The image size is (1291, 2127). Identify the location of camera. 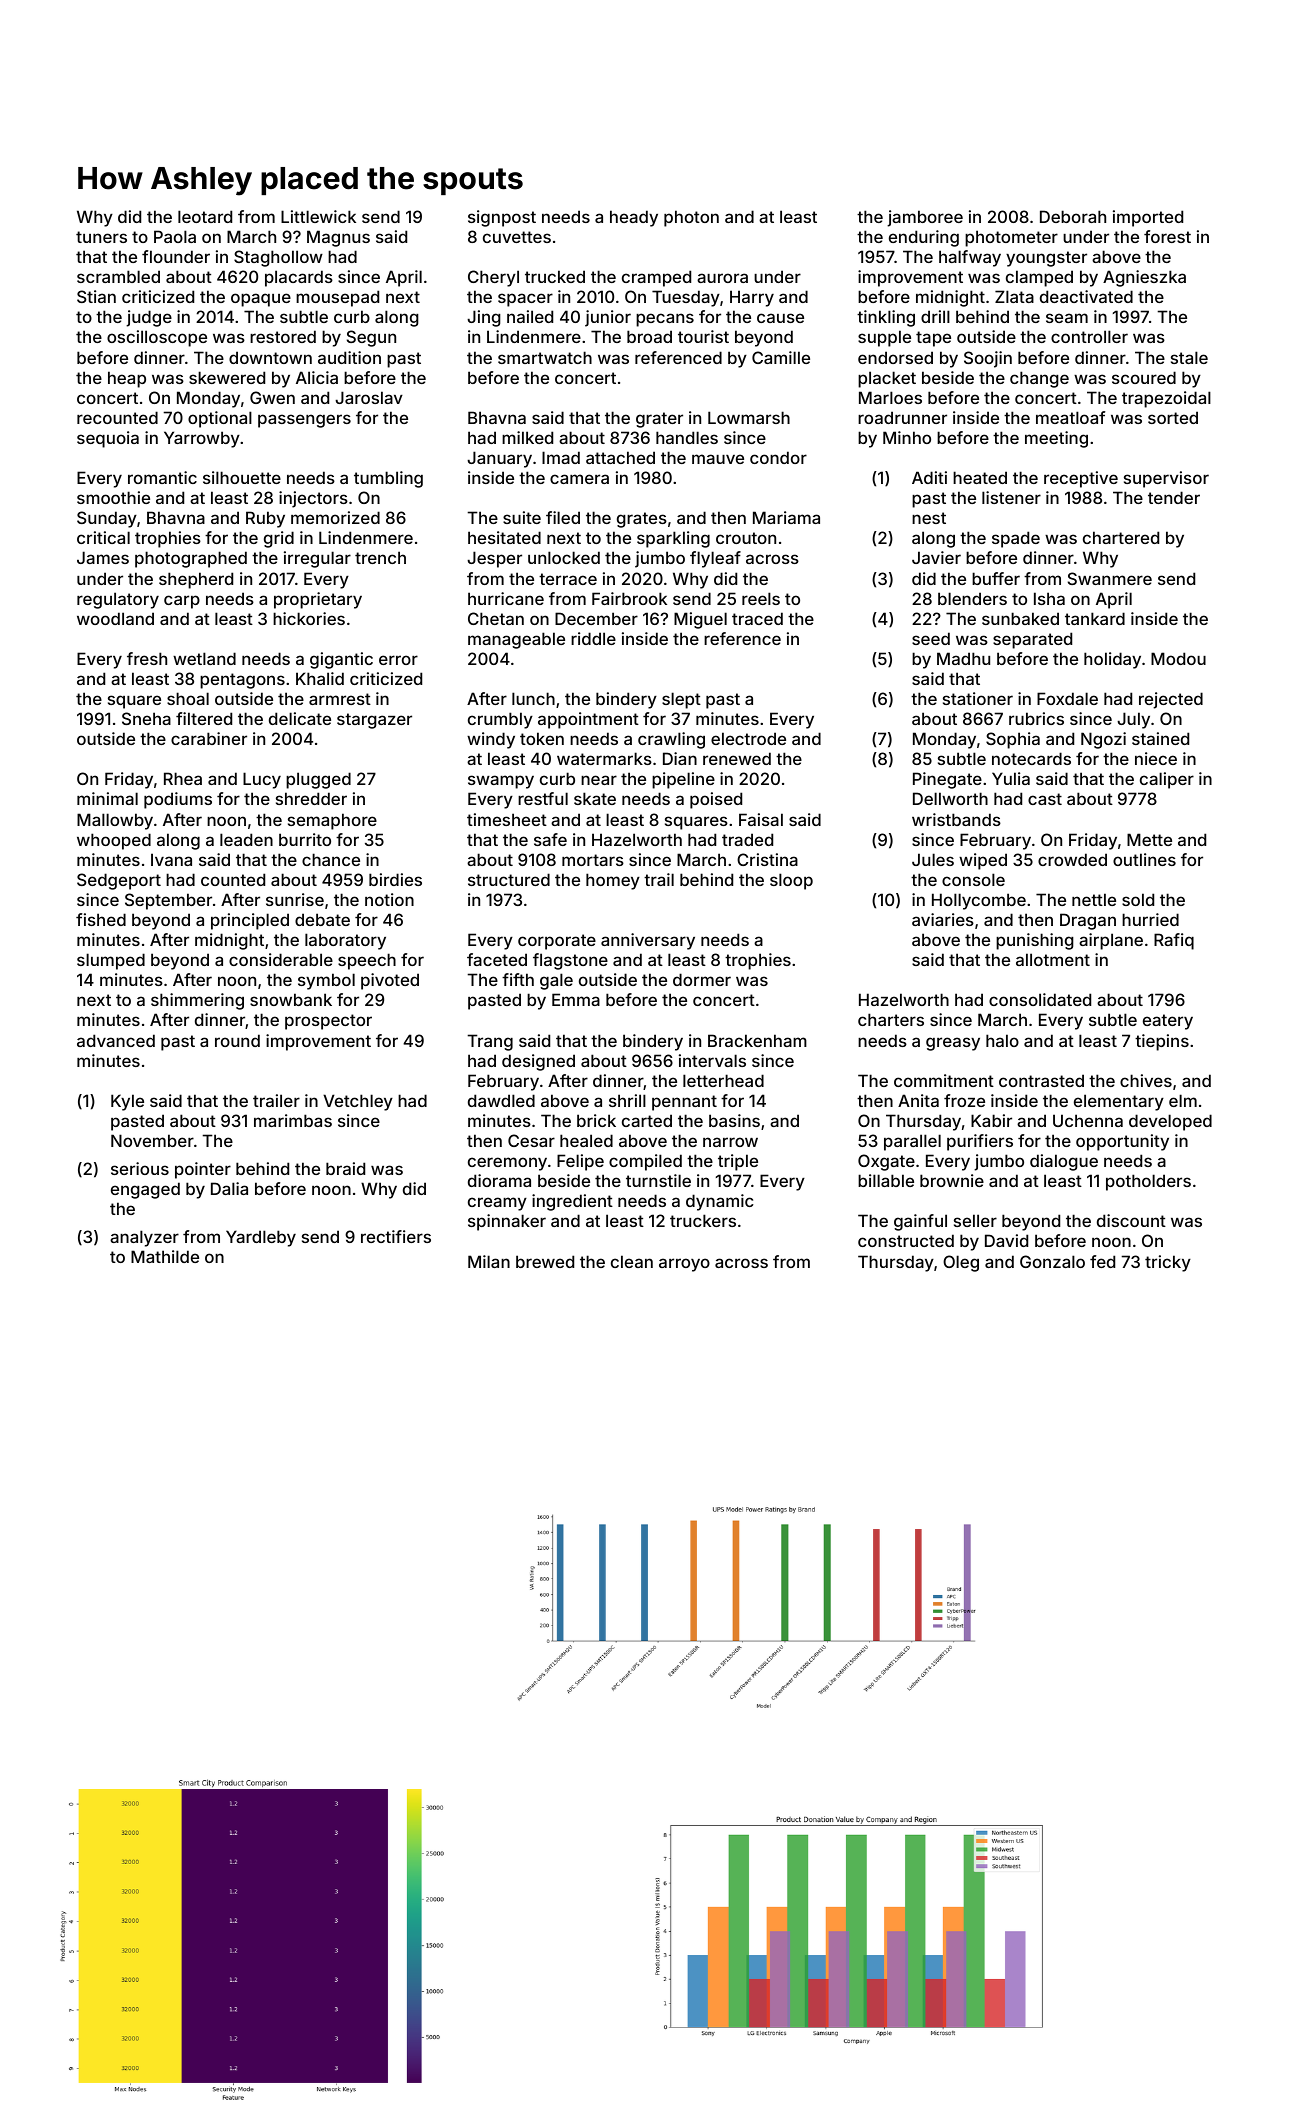
(579, 479).
